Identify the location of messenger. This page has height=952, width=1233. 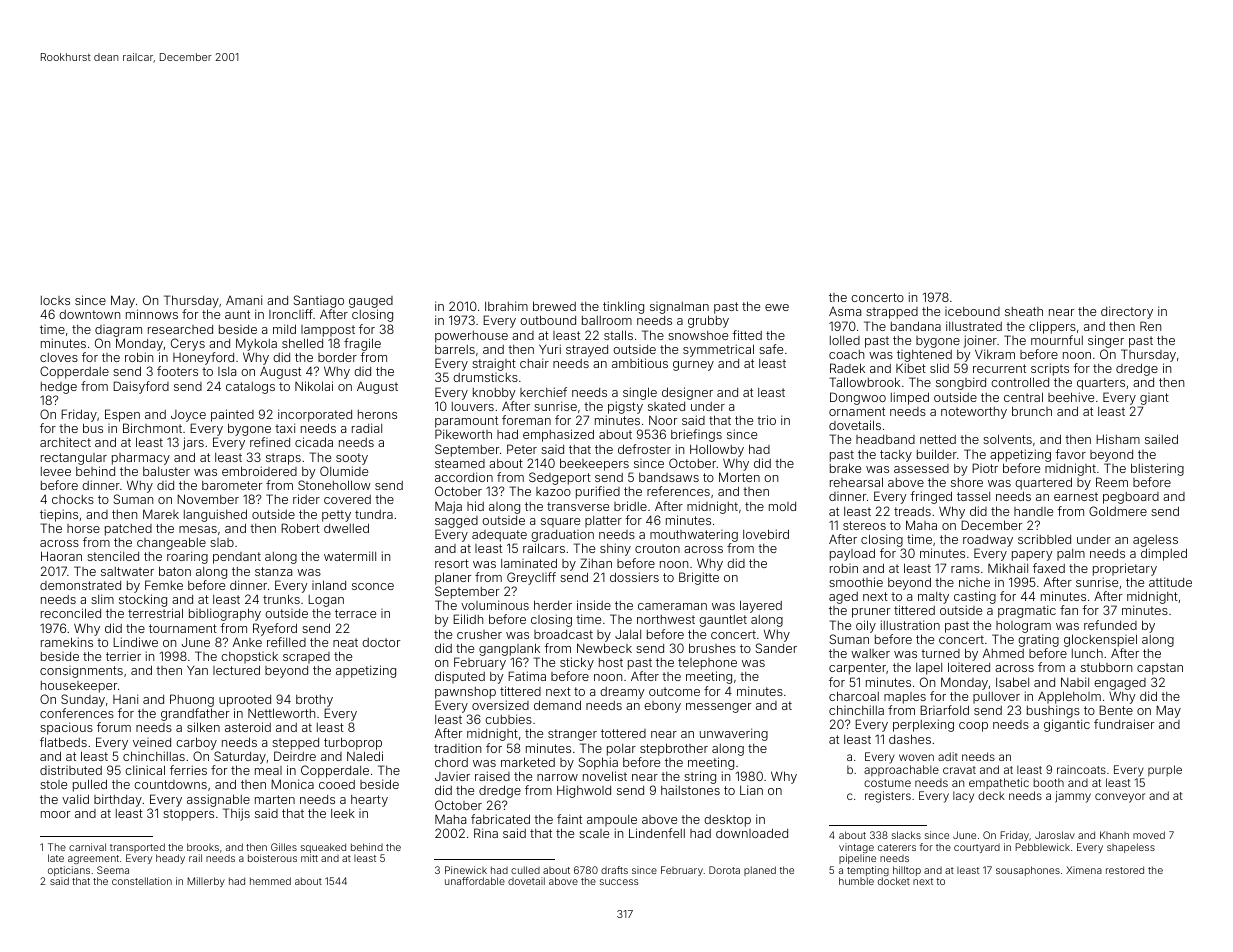
(718, 708).
